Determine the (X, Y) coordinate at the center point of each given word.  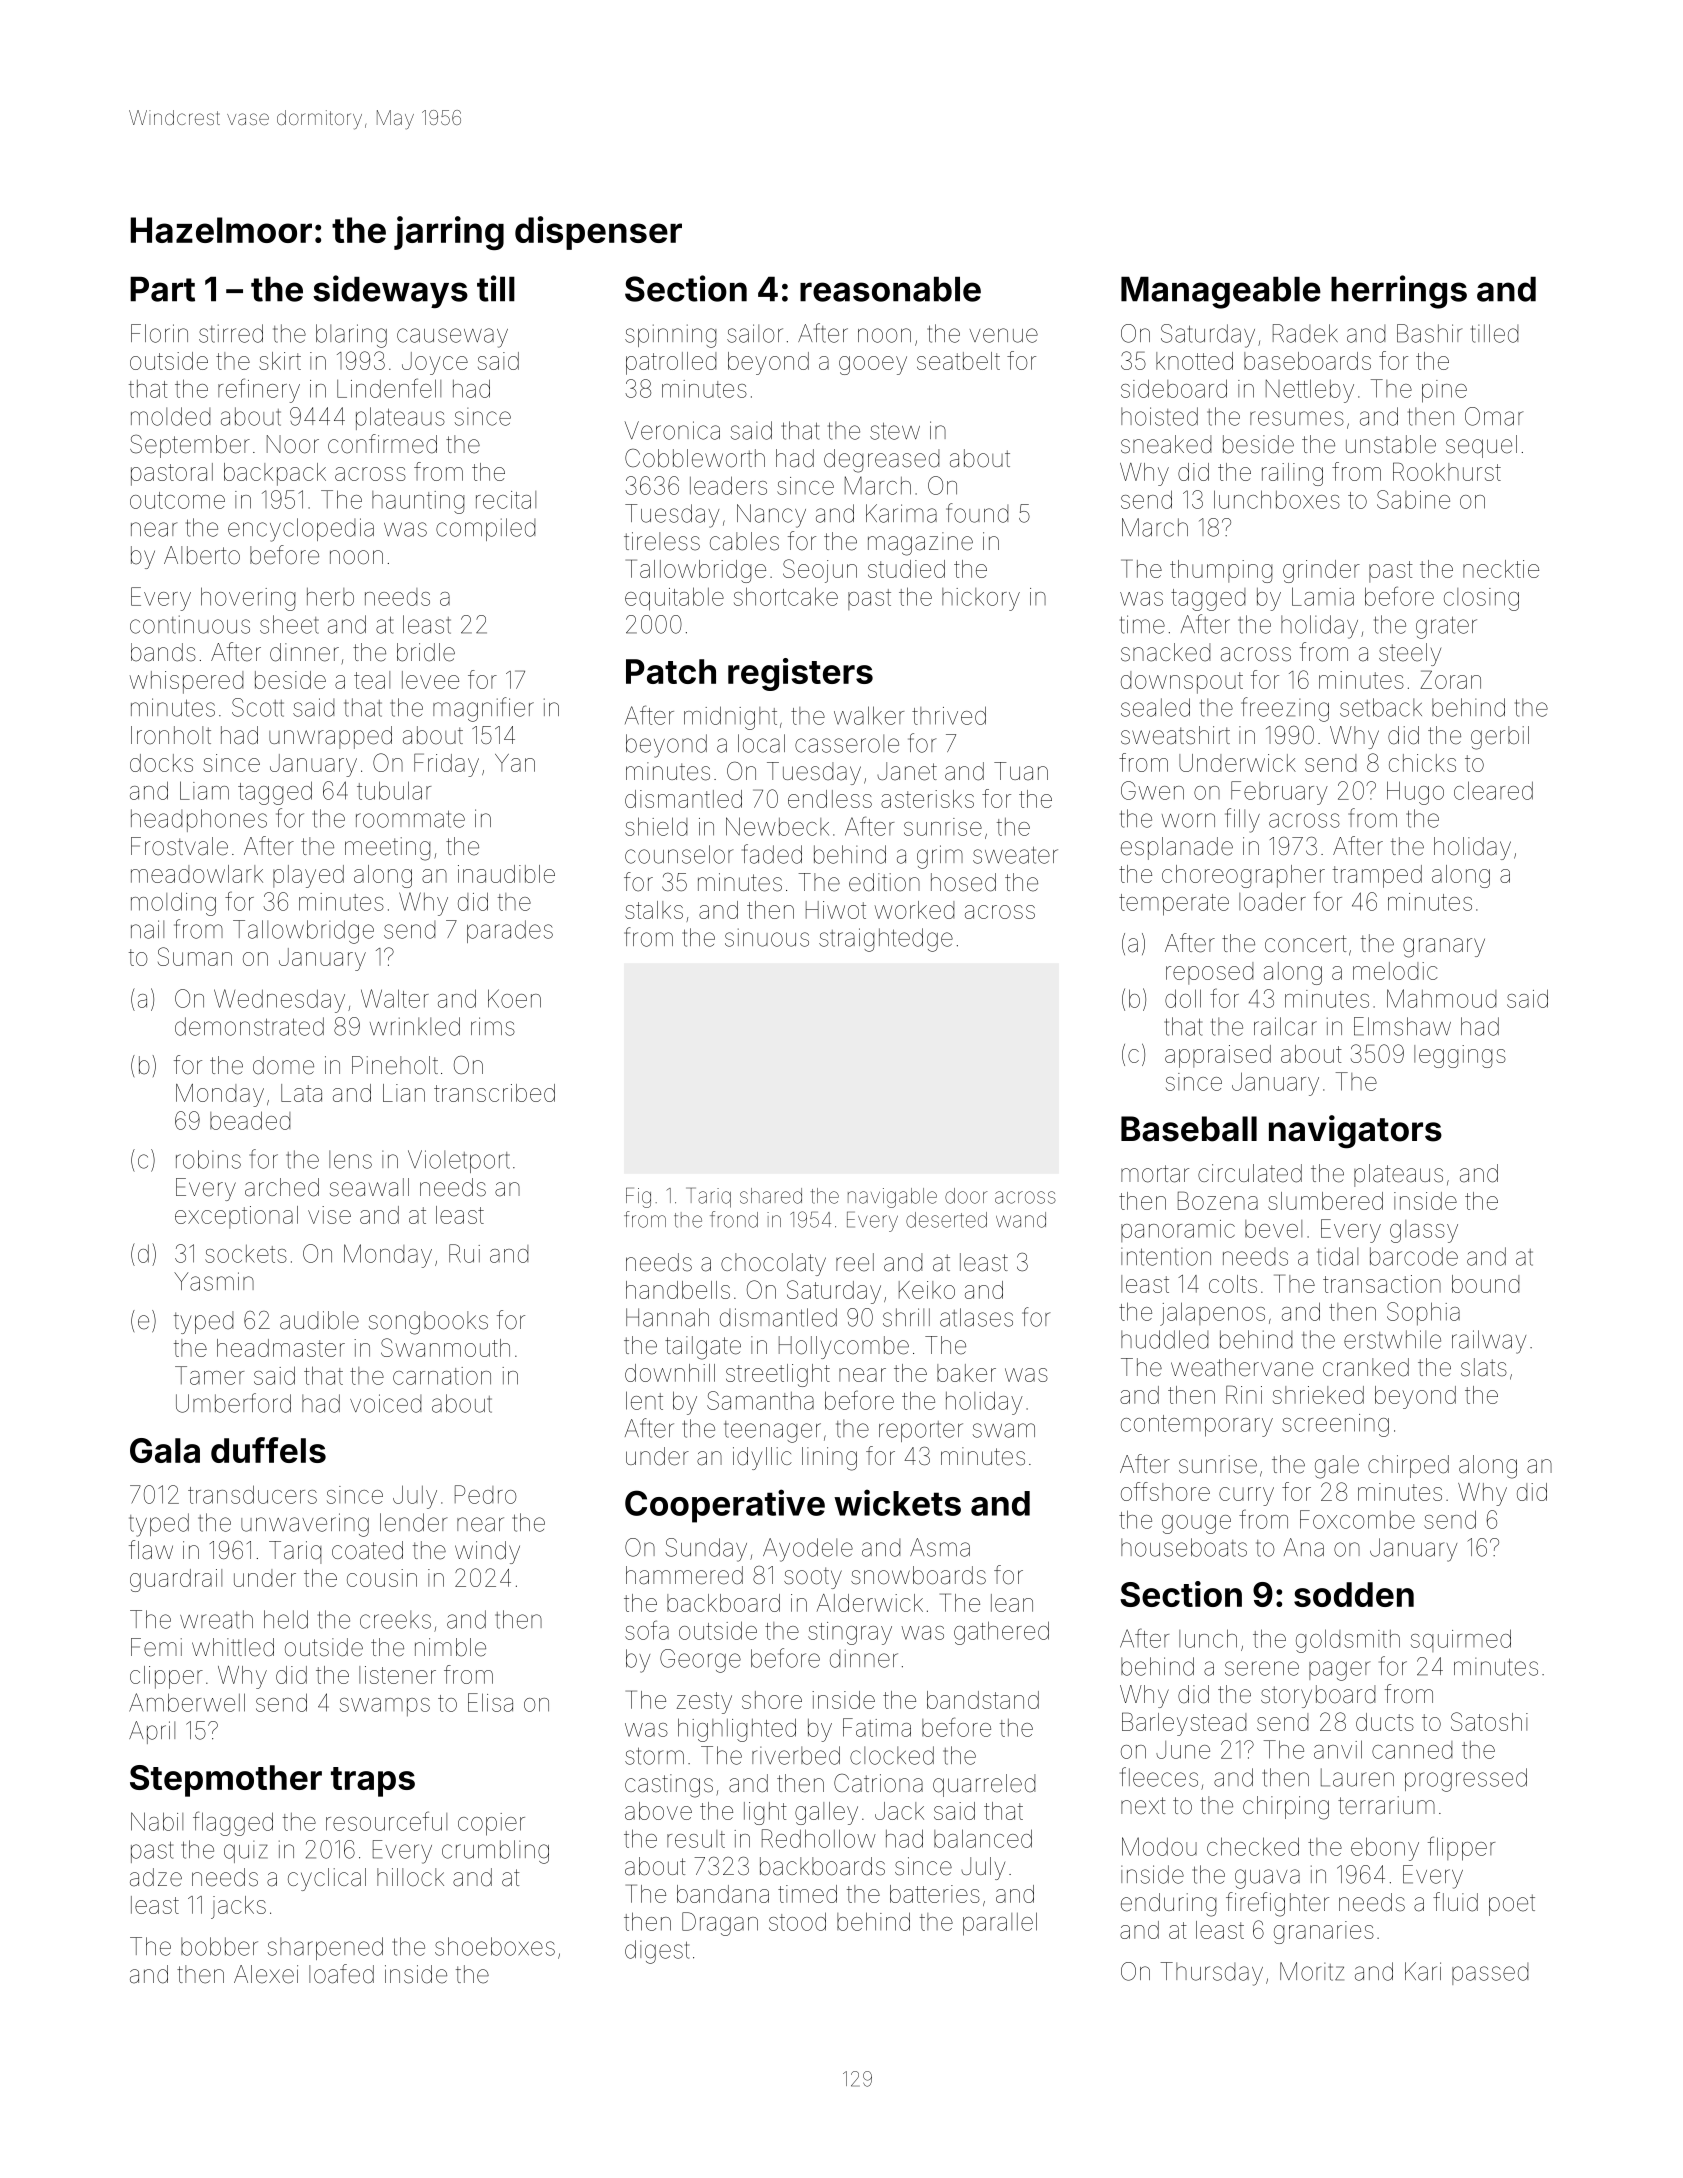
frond (734, 1219)
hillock (410, 1877)
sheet (289, 624)
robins (208, 1159)
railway (1489, 1342)
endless (830, 799)
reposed (1209, 973)
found (977, 513)
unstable (1391, 444)
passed (1490, 1974)
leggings (1460, 1056)
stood (797, 1921)
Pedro (486, 1494)
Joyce (435, 363)
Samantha (760, 1400)
